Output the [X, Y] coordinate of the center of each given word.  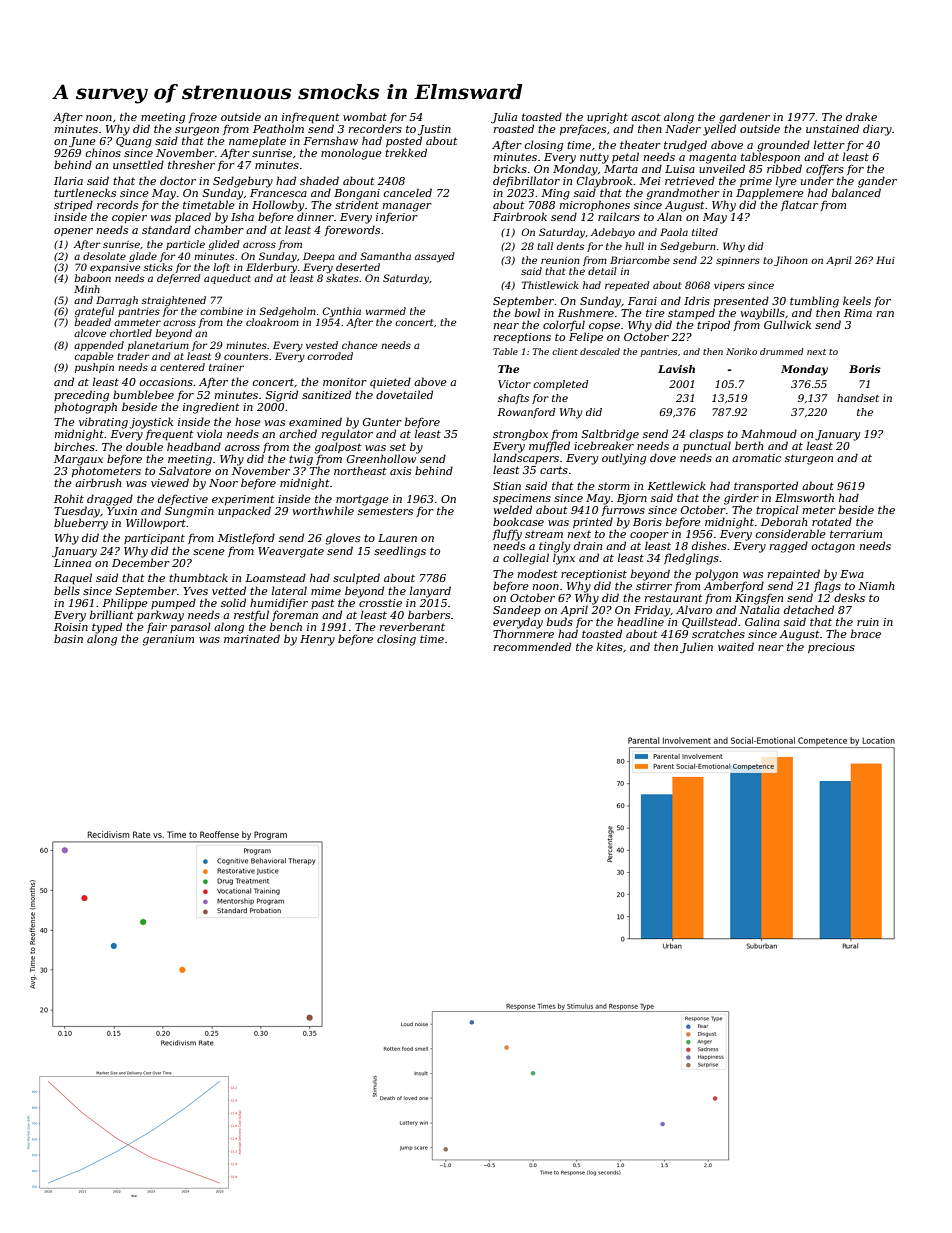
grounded [783, 146]
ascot [645, 117]
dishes [709, 545]
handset [858, 398]
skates [342, 278]
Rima [858, 313]
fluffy [507, 535]
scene [209, 552]
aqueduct [227, 279]
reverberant [412, 626]
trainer [226, 367]
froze [203, 117]
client [565, 351]
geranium [168, 640]
